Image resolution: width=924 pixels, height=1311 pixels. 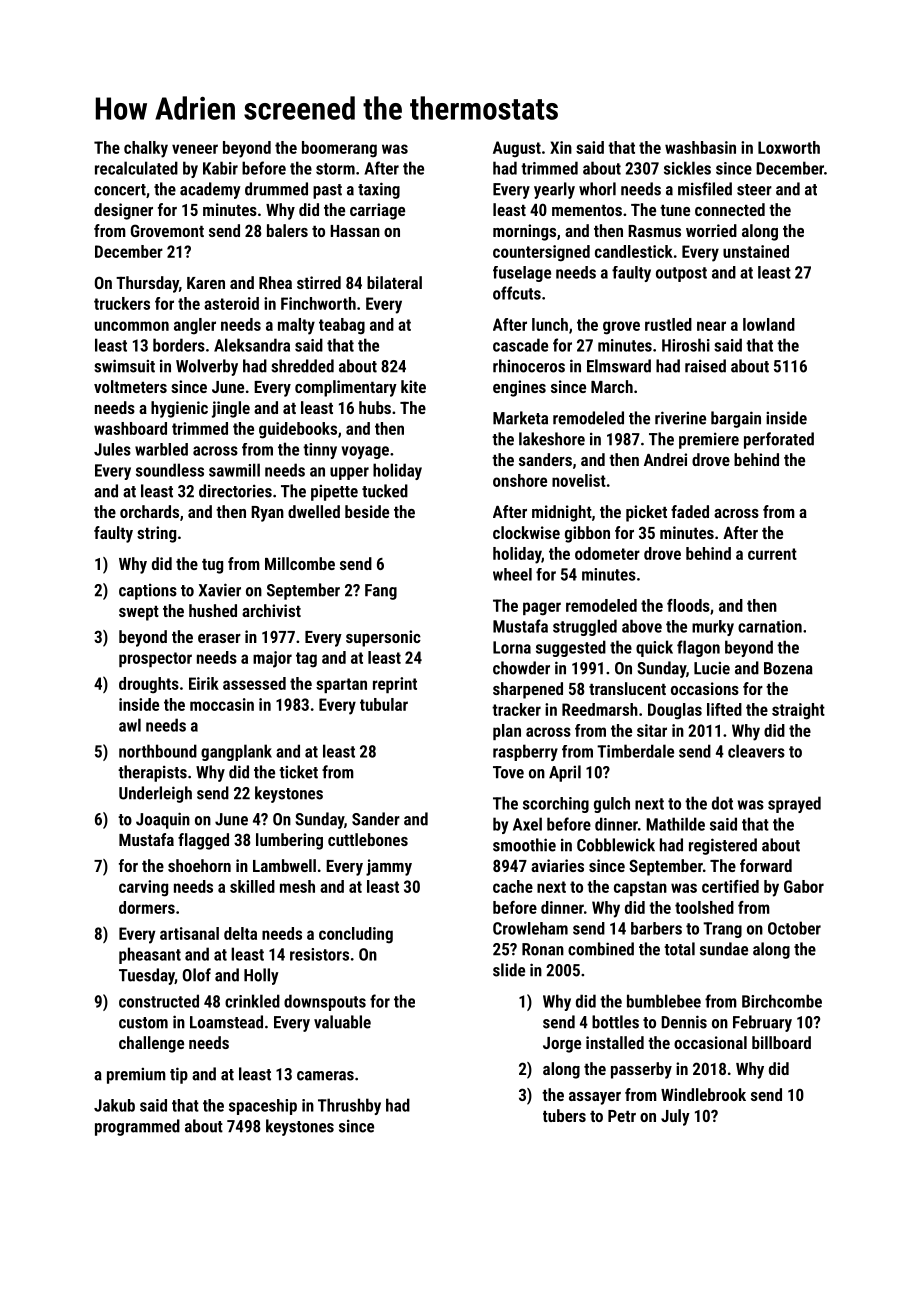 I want to click on academy, so click(x=210, y=190).
